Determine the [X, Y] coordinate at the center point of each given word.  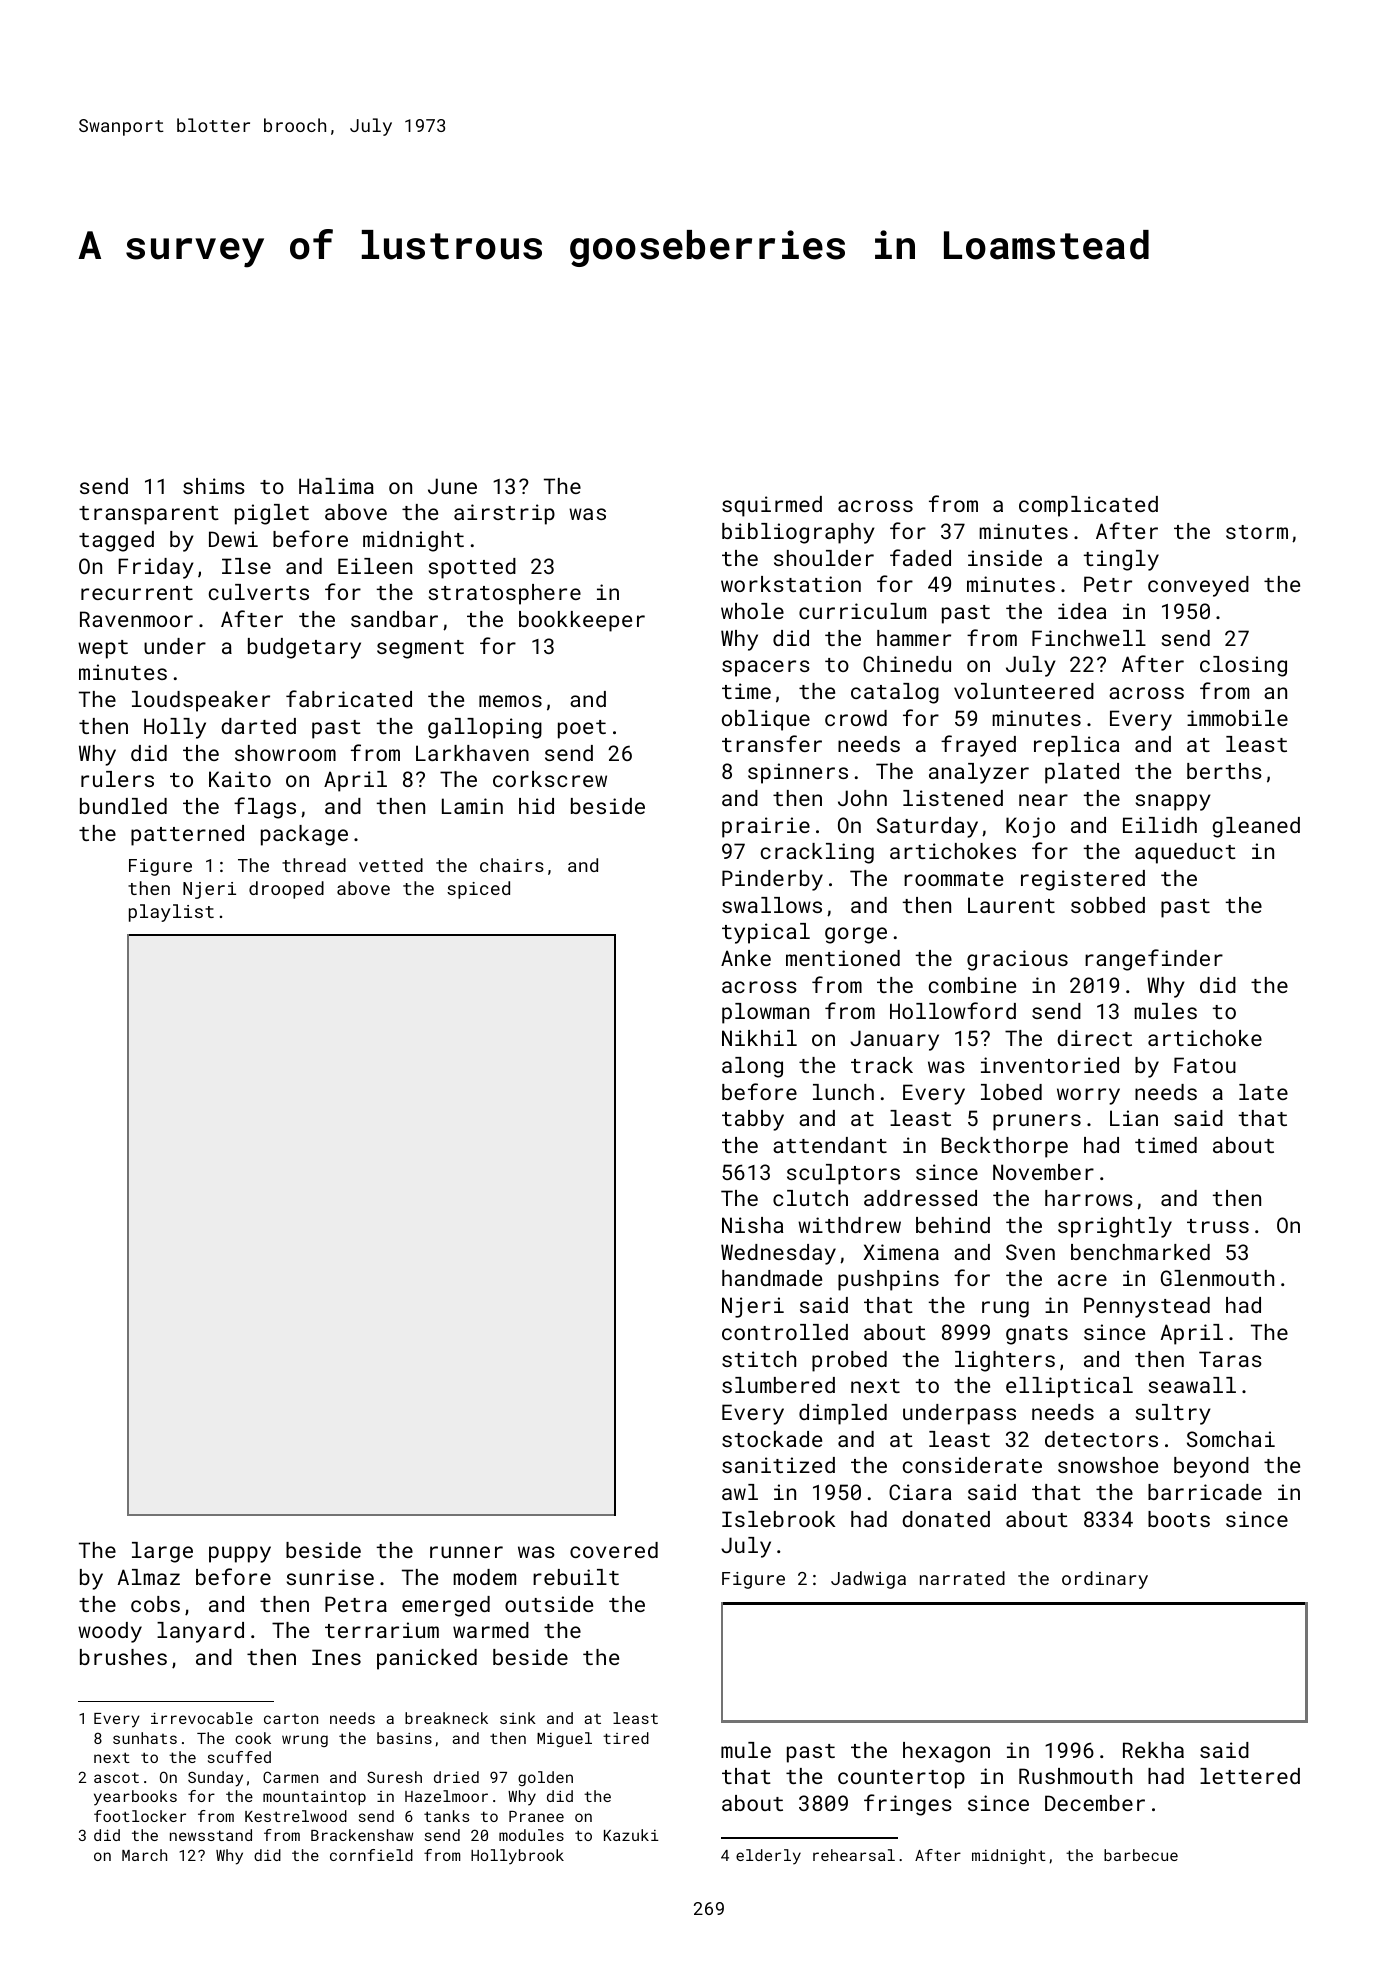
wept [103, 649]
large [162, 1552]
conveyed [1198, 586]
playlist [171, 913]
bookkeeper [582, 621]
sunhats [145, 1738]
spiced [478, 890]
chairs [512, 865]
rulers [117, 779]
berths [1224, 771]
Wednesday [778, 1254]
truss [1218, 1226]
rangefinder [1154, 960]
